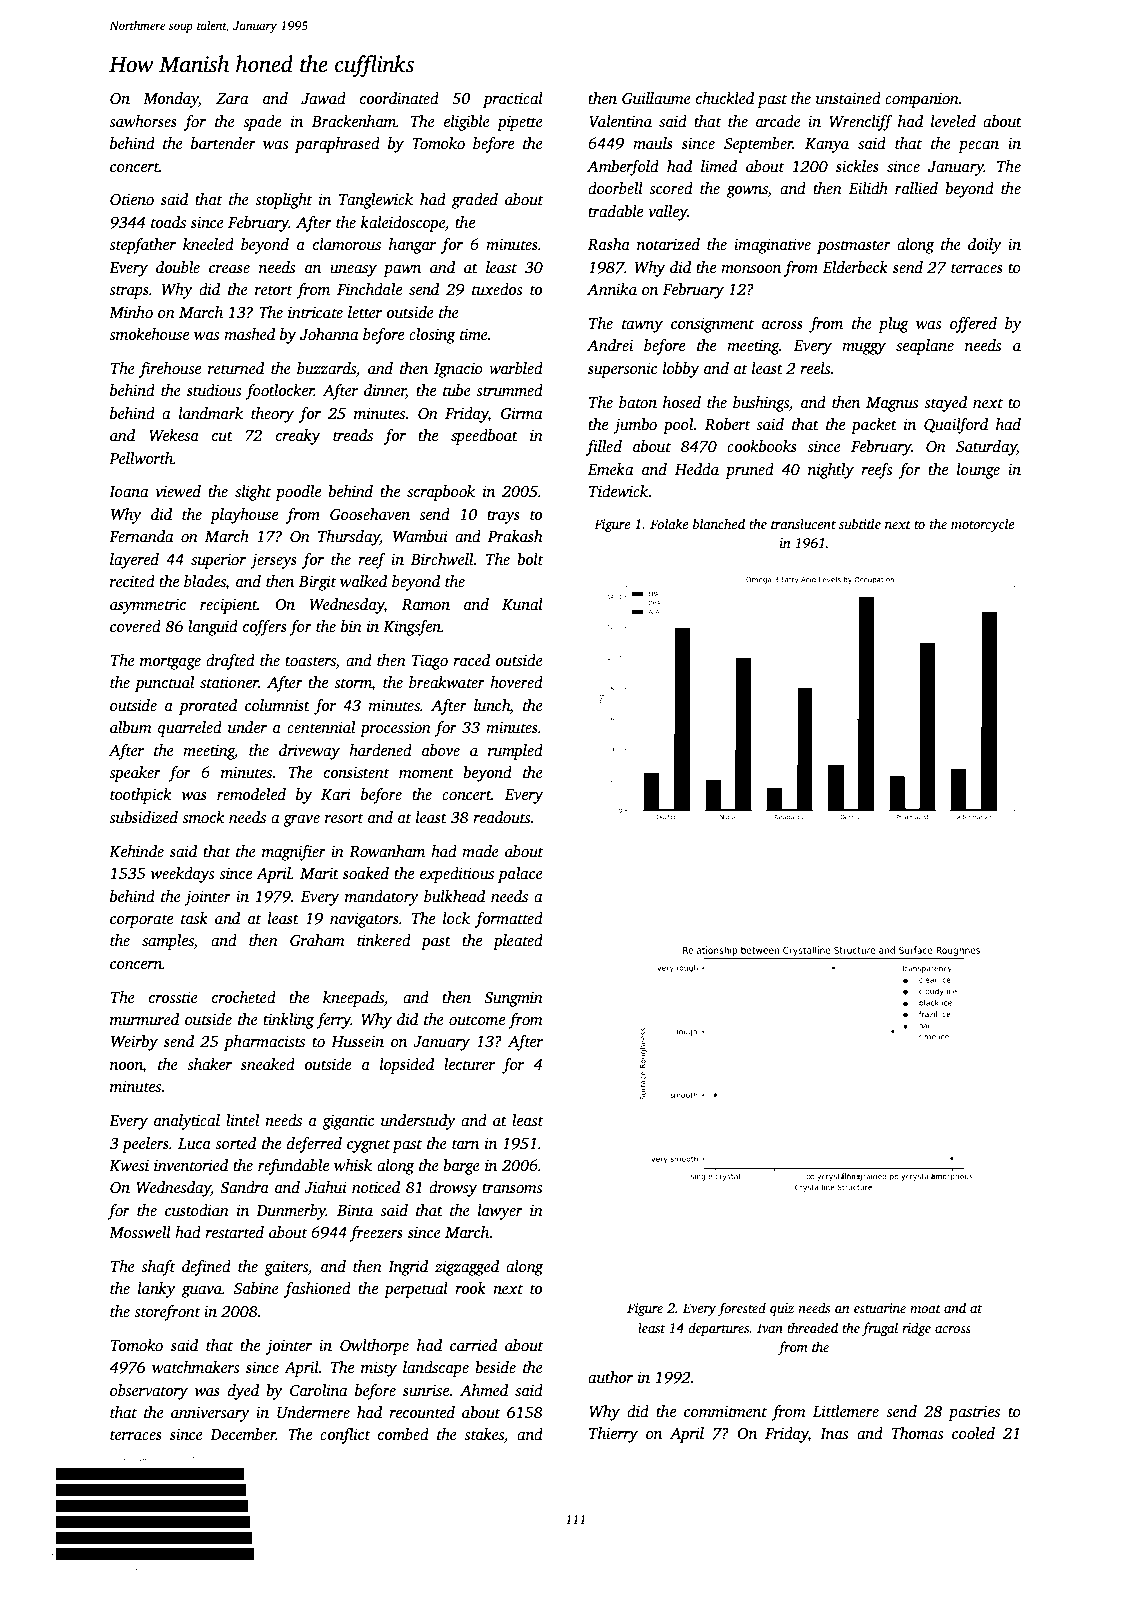  What do you see at coordinates (803, 523) in the image?
I see `translucent` at bounding box center [803, 523].
